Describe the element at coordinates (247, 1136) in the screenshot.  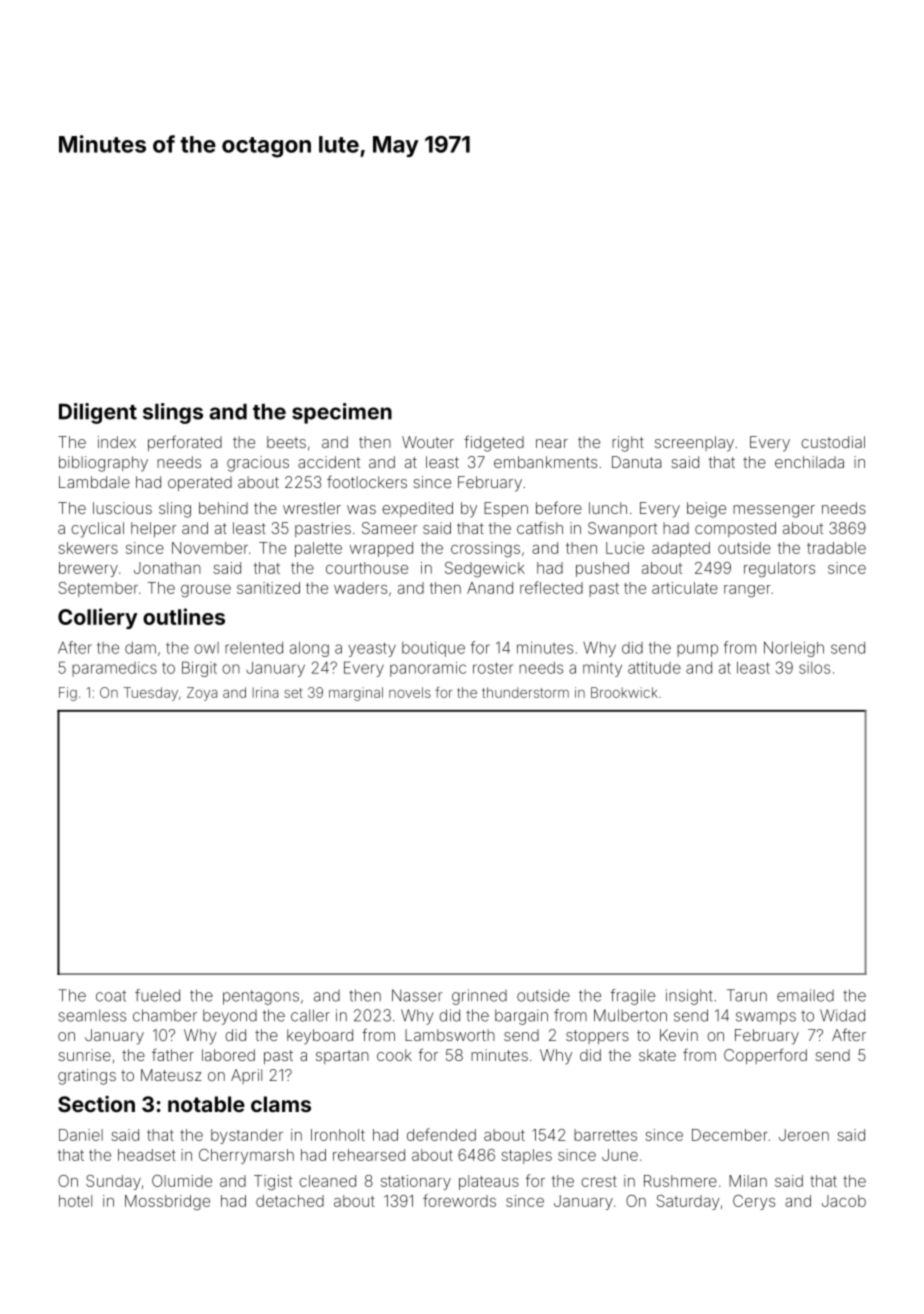
I see `bystander` at that location.
